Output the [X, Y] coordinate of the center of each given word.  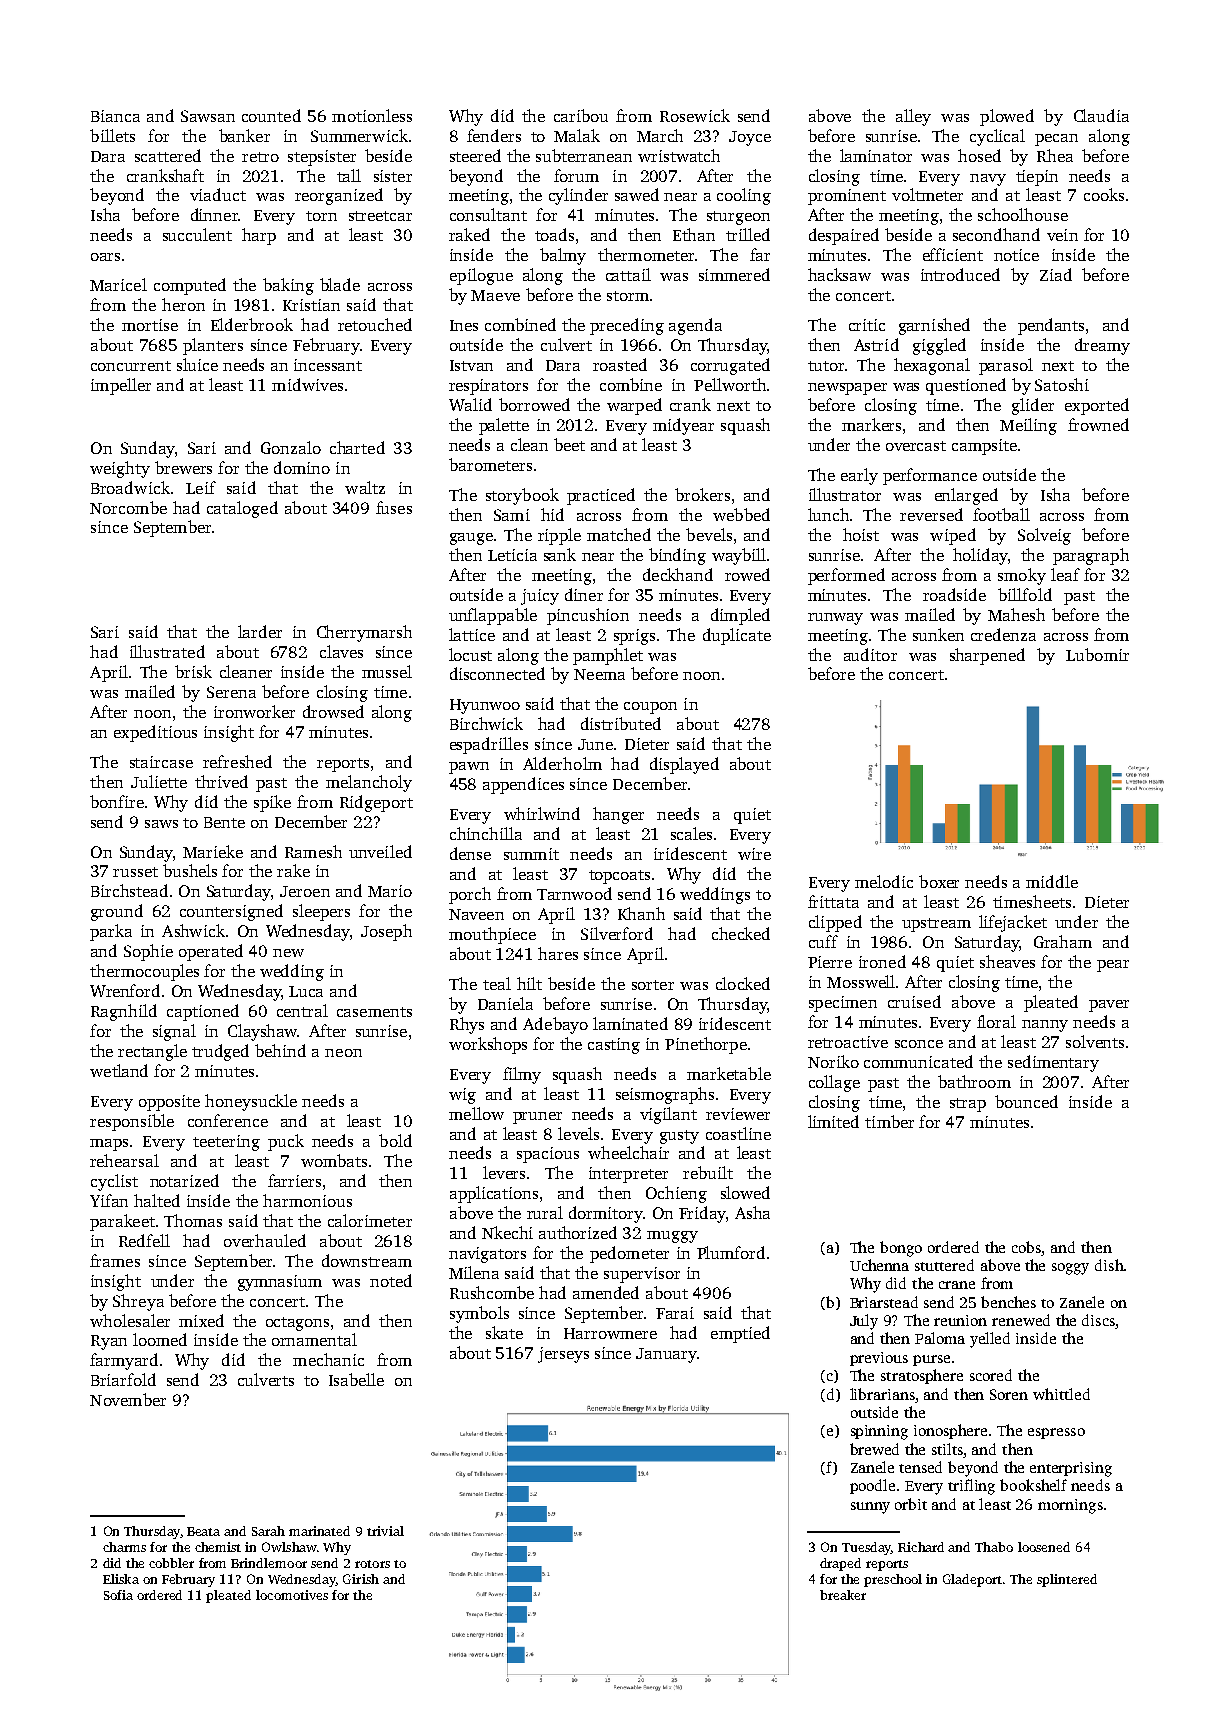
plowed [1007, 117]
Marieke [213, 851]
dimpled [740, 616]
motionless [372, 115]
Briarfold [123, 1379]
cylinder [578, 196]
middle [1052, 881]
